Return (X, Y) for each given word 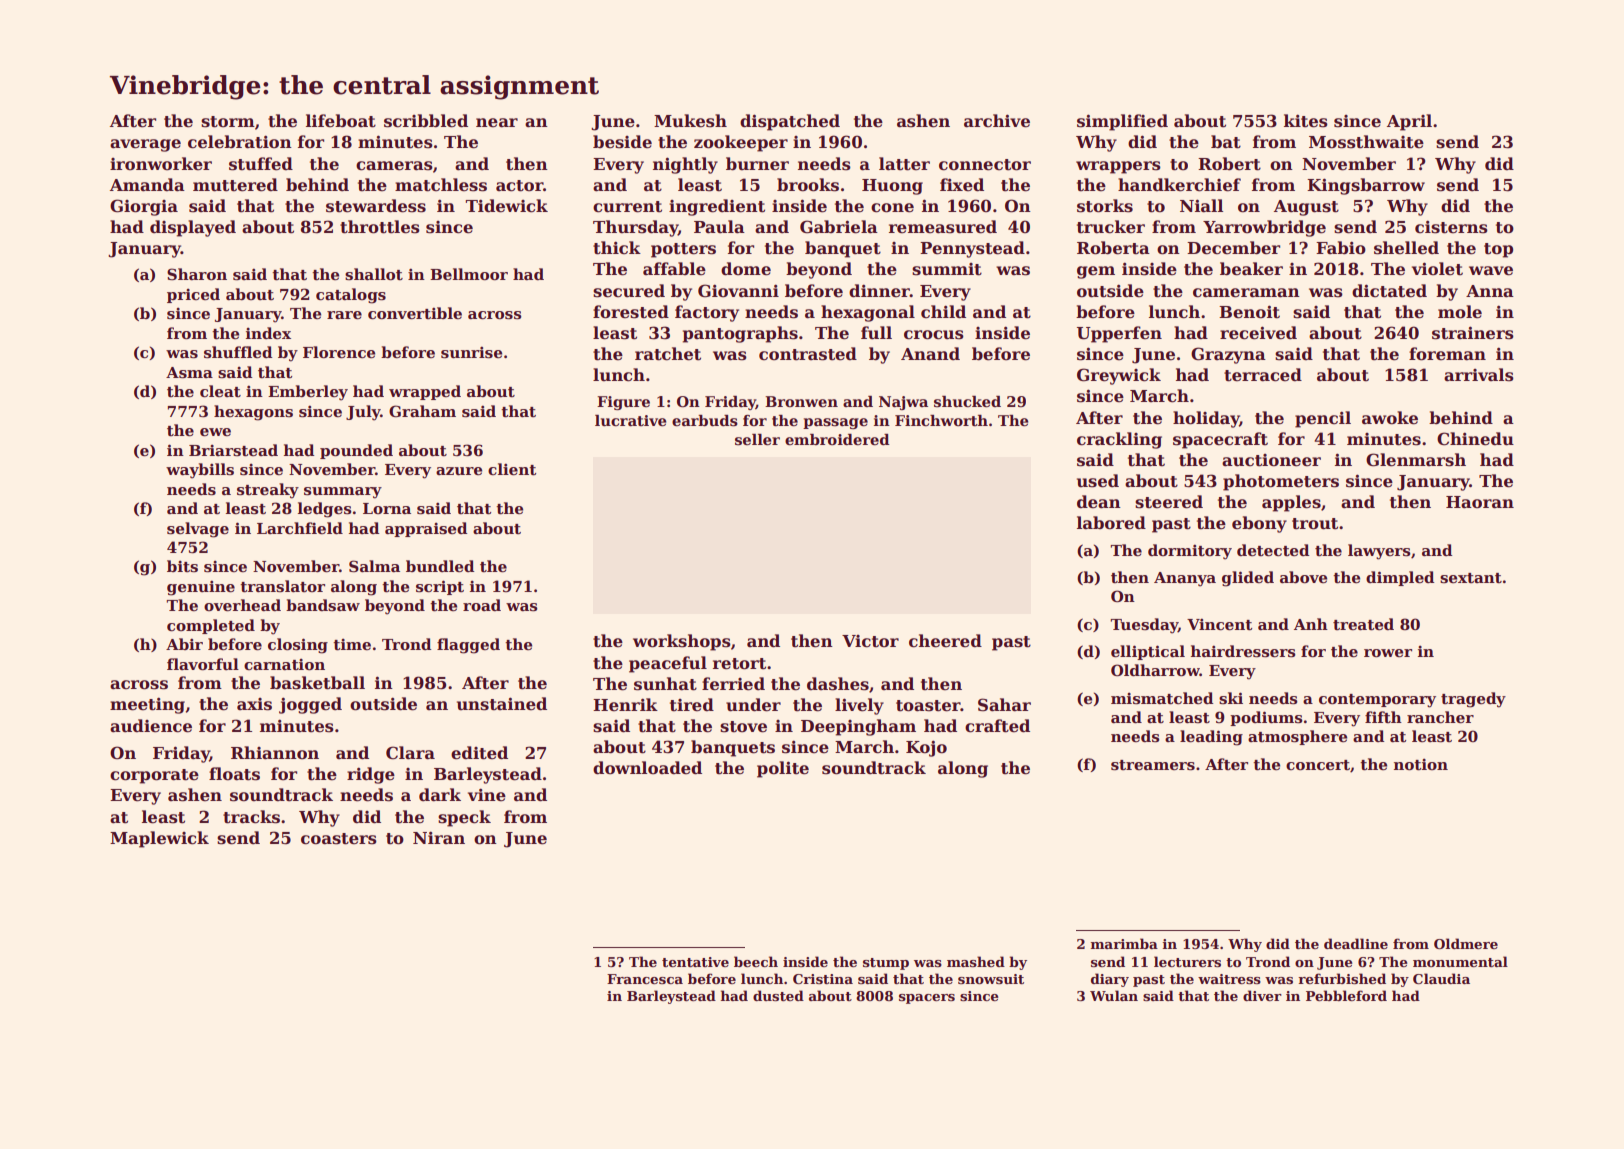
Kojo (926, 748)
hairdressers (1243, 651)
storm (228, 122)
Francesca (645, 979)
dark (440, 795)
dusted (778, 995)
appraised (426, 529)
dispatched (790, 122)
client (512, 469)
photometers (1281, 482)
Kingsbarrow (1366, 186)
